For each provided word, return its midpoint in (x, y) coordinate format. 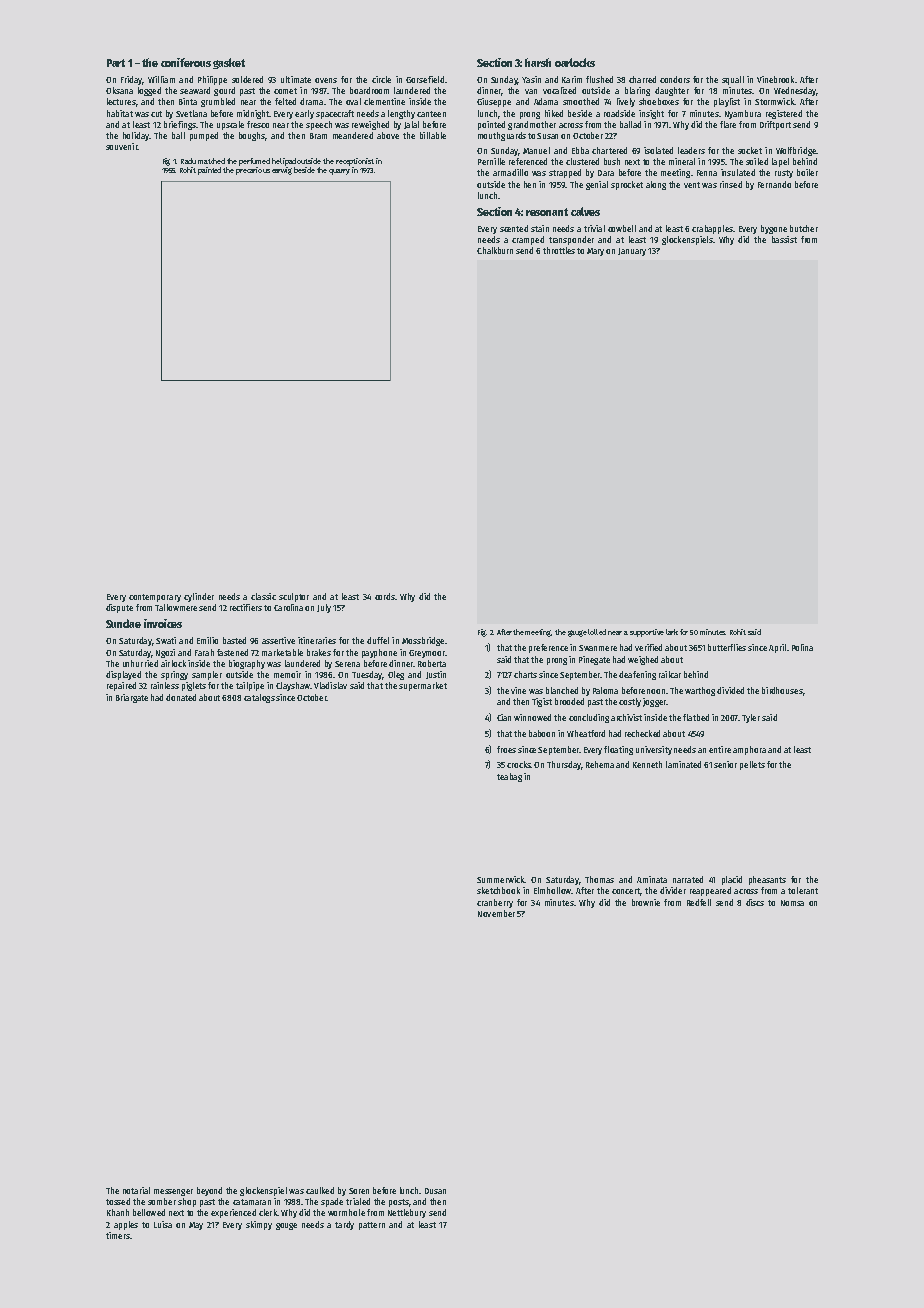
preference (548, 648)
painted (209, 171)
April (777, 648)
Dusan (435, 1191)
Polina (802, 647)
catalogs (259, 698)
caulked (320, 1190)
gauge (577, 633)
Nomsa (792, 903)
